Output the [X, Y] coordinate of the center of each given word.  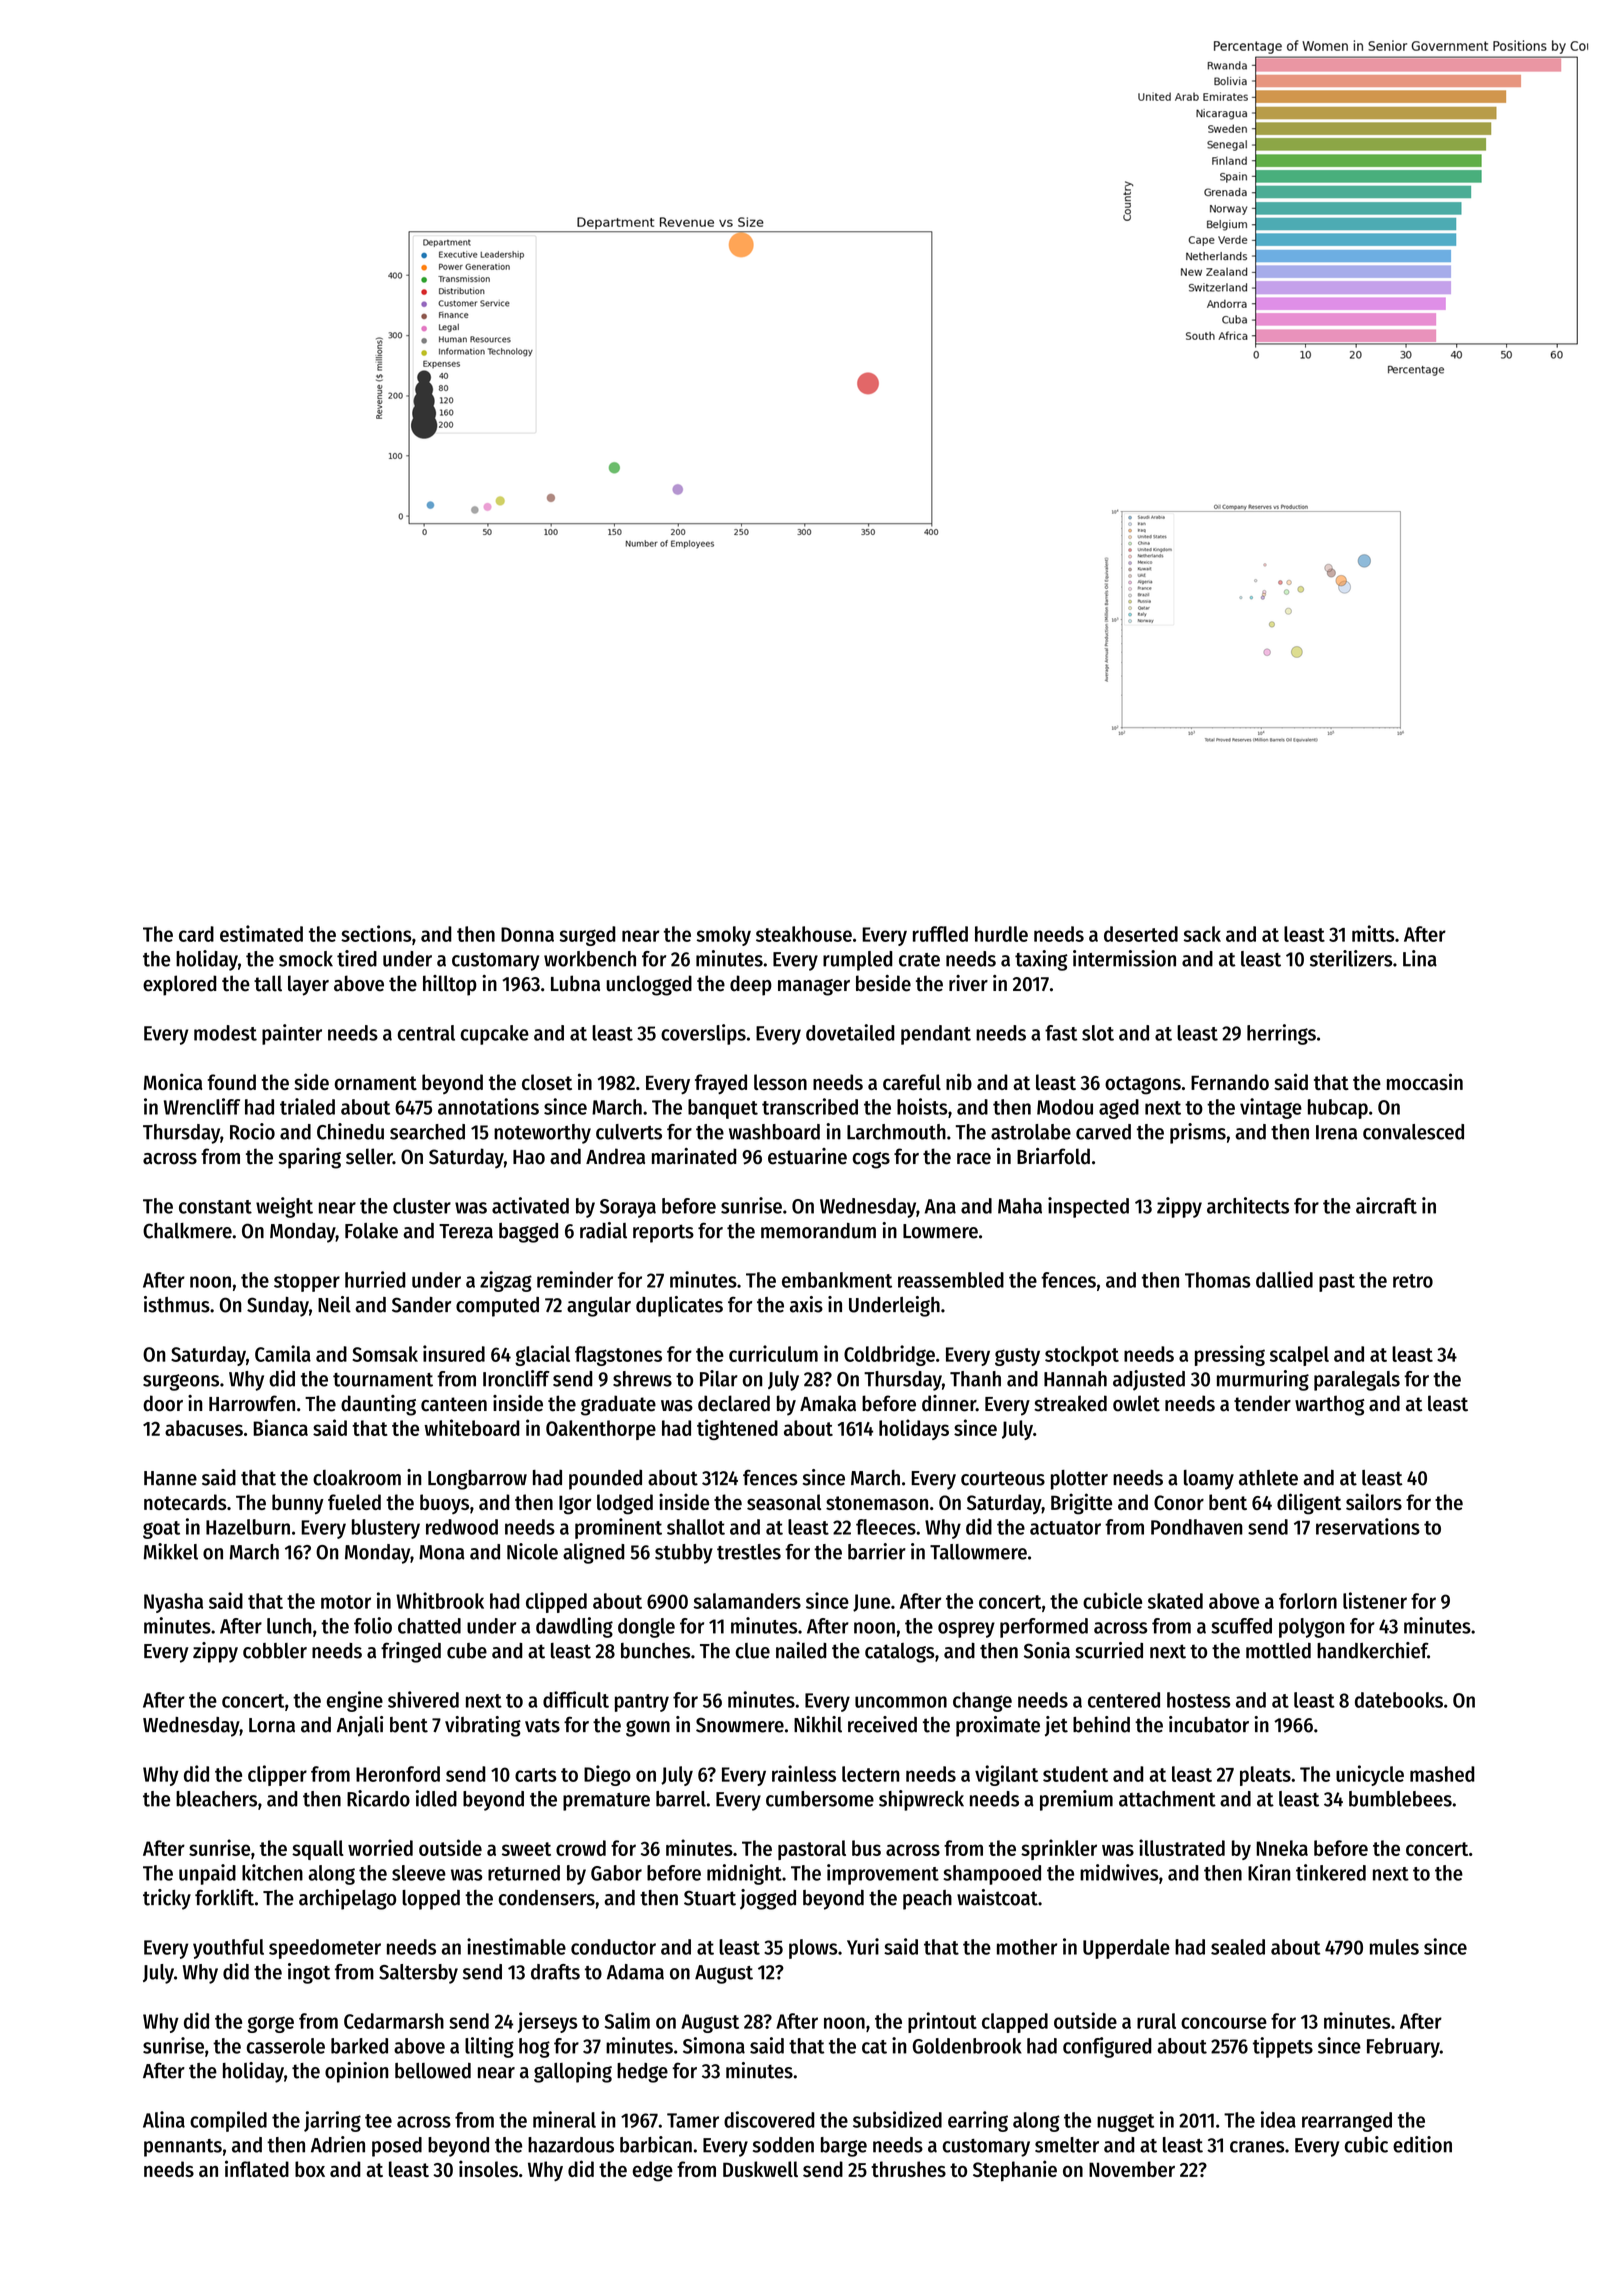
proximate [998, 1726]
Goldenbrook [967, 2046]
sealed [1238, 1947]
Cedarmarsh [394, 2021]
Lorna [272, 1725]
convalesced [1413, 1132]
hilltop [450, 985]
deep [751, 985]
